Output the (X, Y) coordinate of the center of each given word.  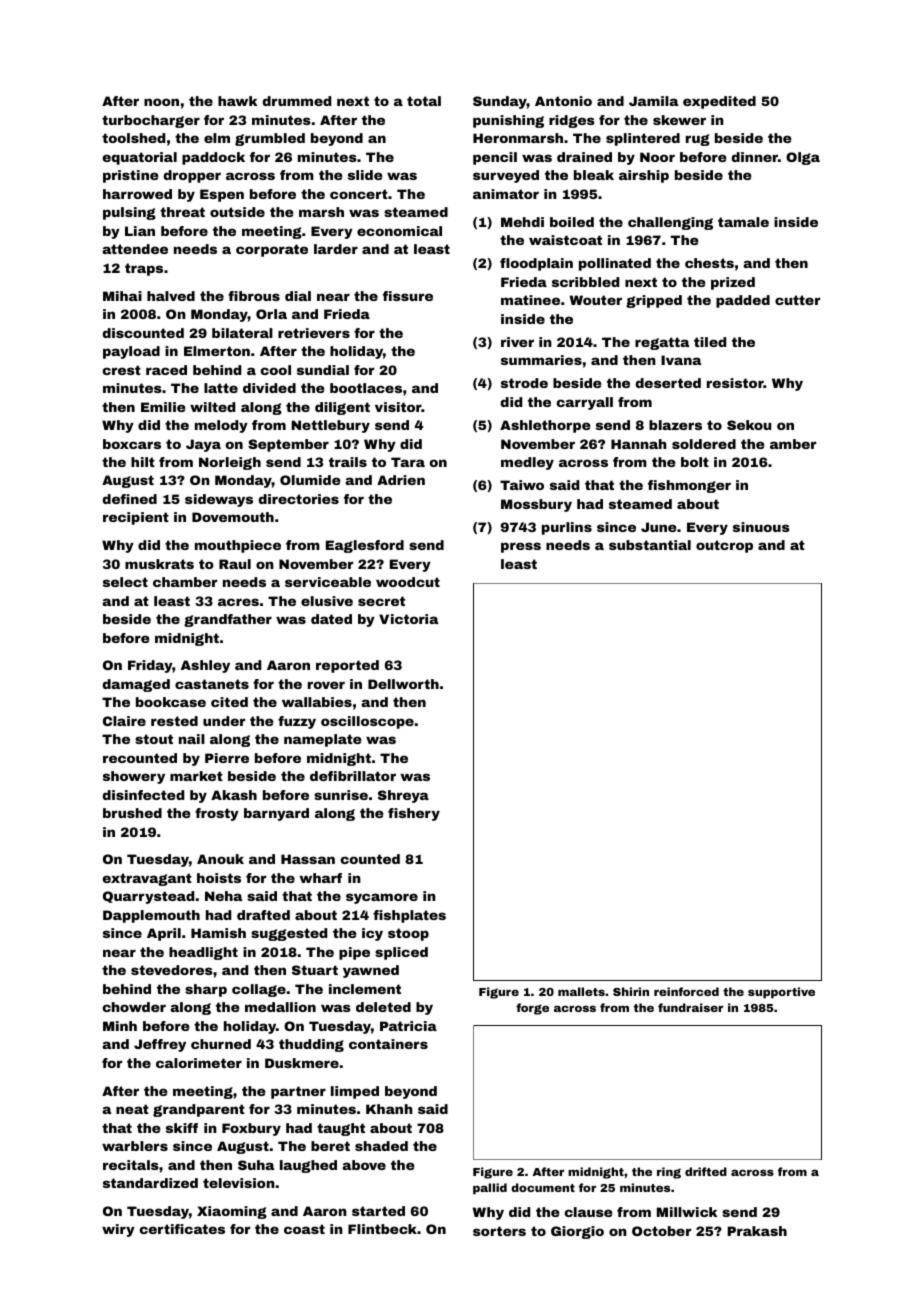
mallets (581, 991)
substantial (650, 545)
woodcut (408, 582)
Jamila (653, 101)
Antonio (563, 101)
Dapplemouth (151, 916)
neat (132, 1109)
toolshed (133, 138)
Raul (235, 564)
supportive (781, 993)
